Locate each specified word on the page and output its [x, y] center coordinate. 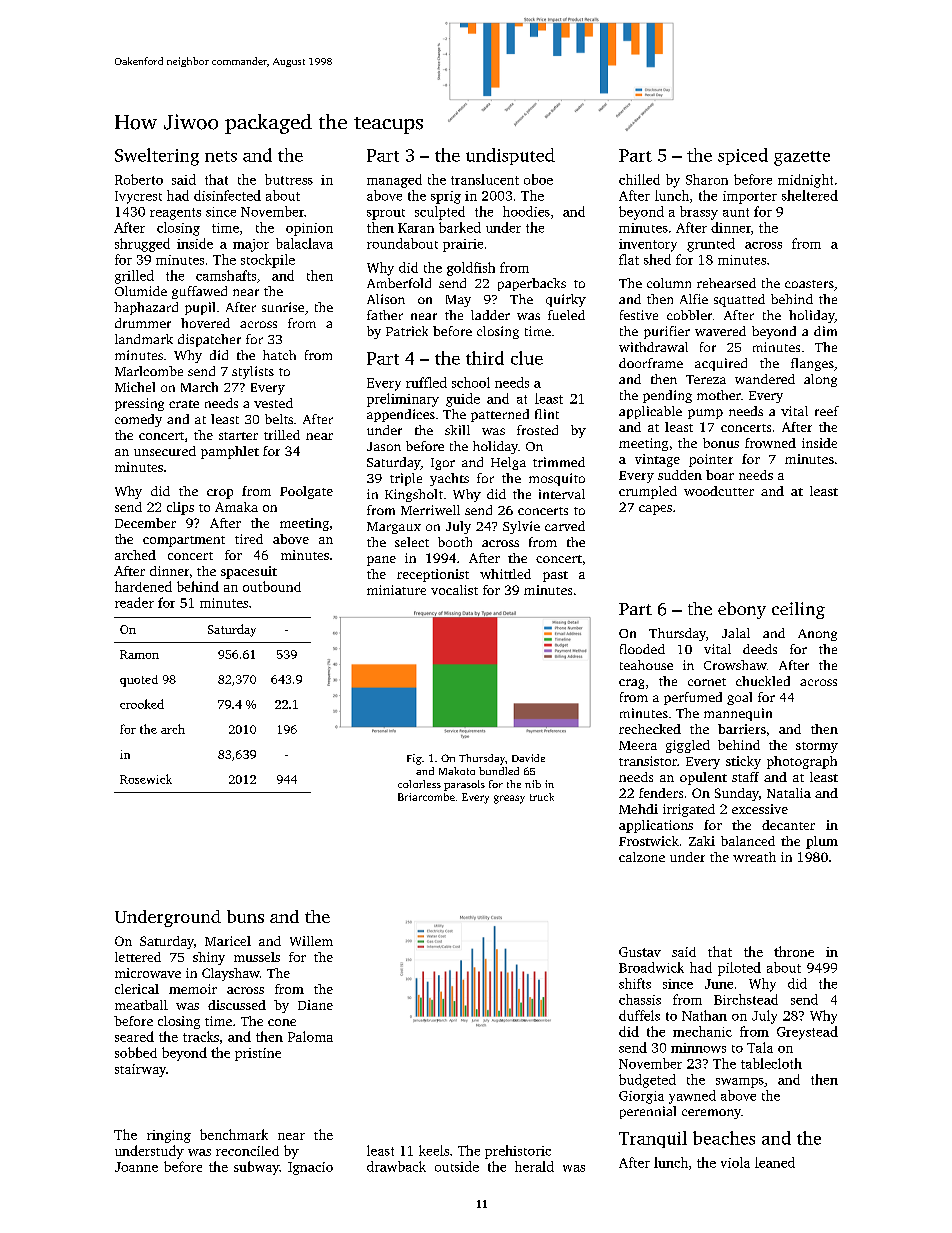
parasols [464, 785]
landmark [144, 339]
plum [822, 842]
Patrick [407, 331]
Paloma [310, 1036]
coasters [809, 284]
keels [434, 1150]
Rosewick [146, 779]
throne [794, 951]
